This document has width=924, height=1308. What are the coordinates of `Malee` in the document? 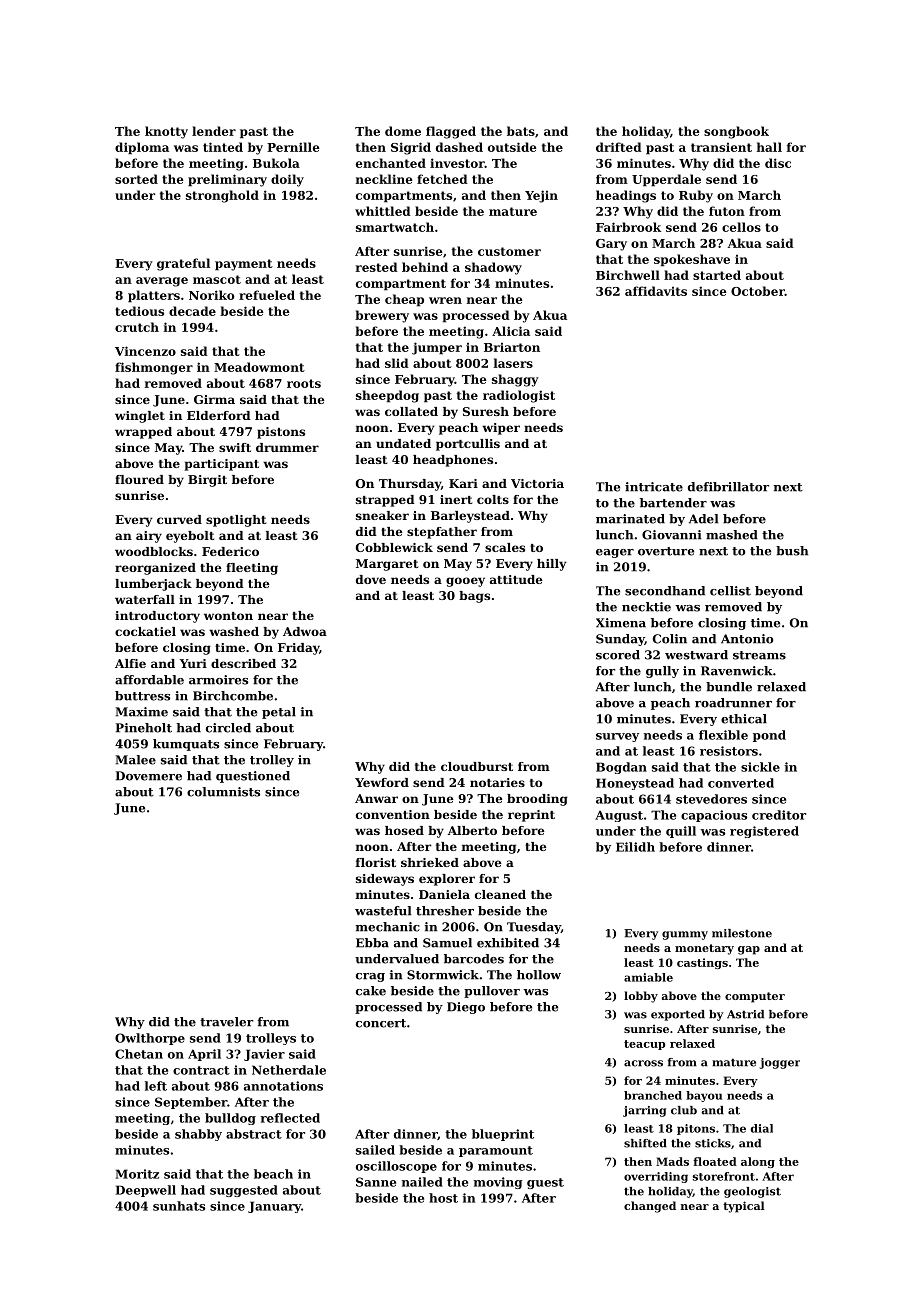 It's located at (135, 760).
